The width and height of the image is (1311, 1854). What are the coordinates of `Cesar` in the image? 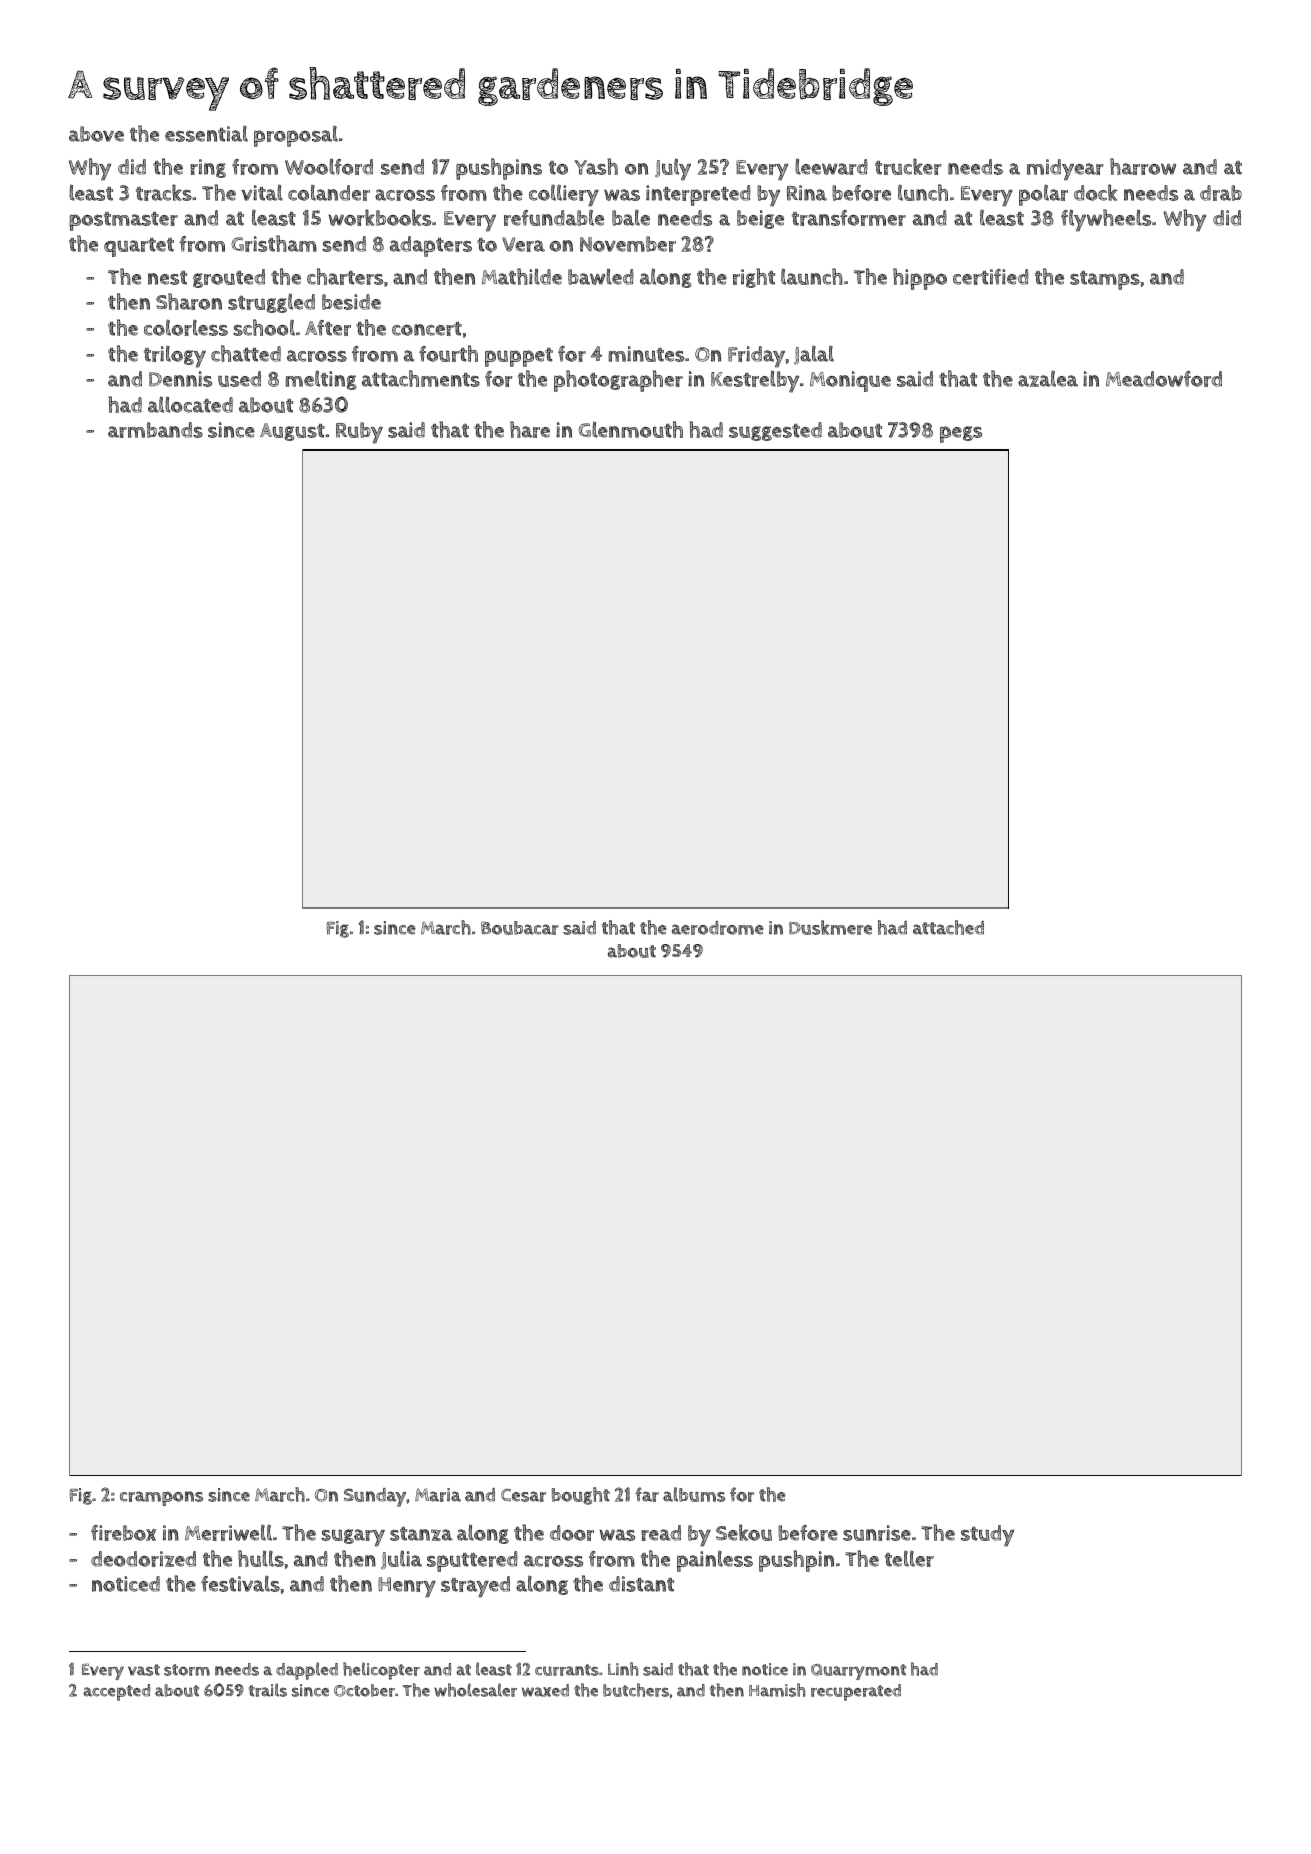 It's located at (523, 1495).
